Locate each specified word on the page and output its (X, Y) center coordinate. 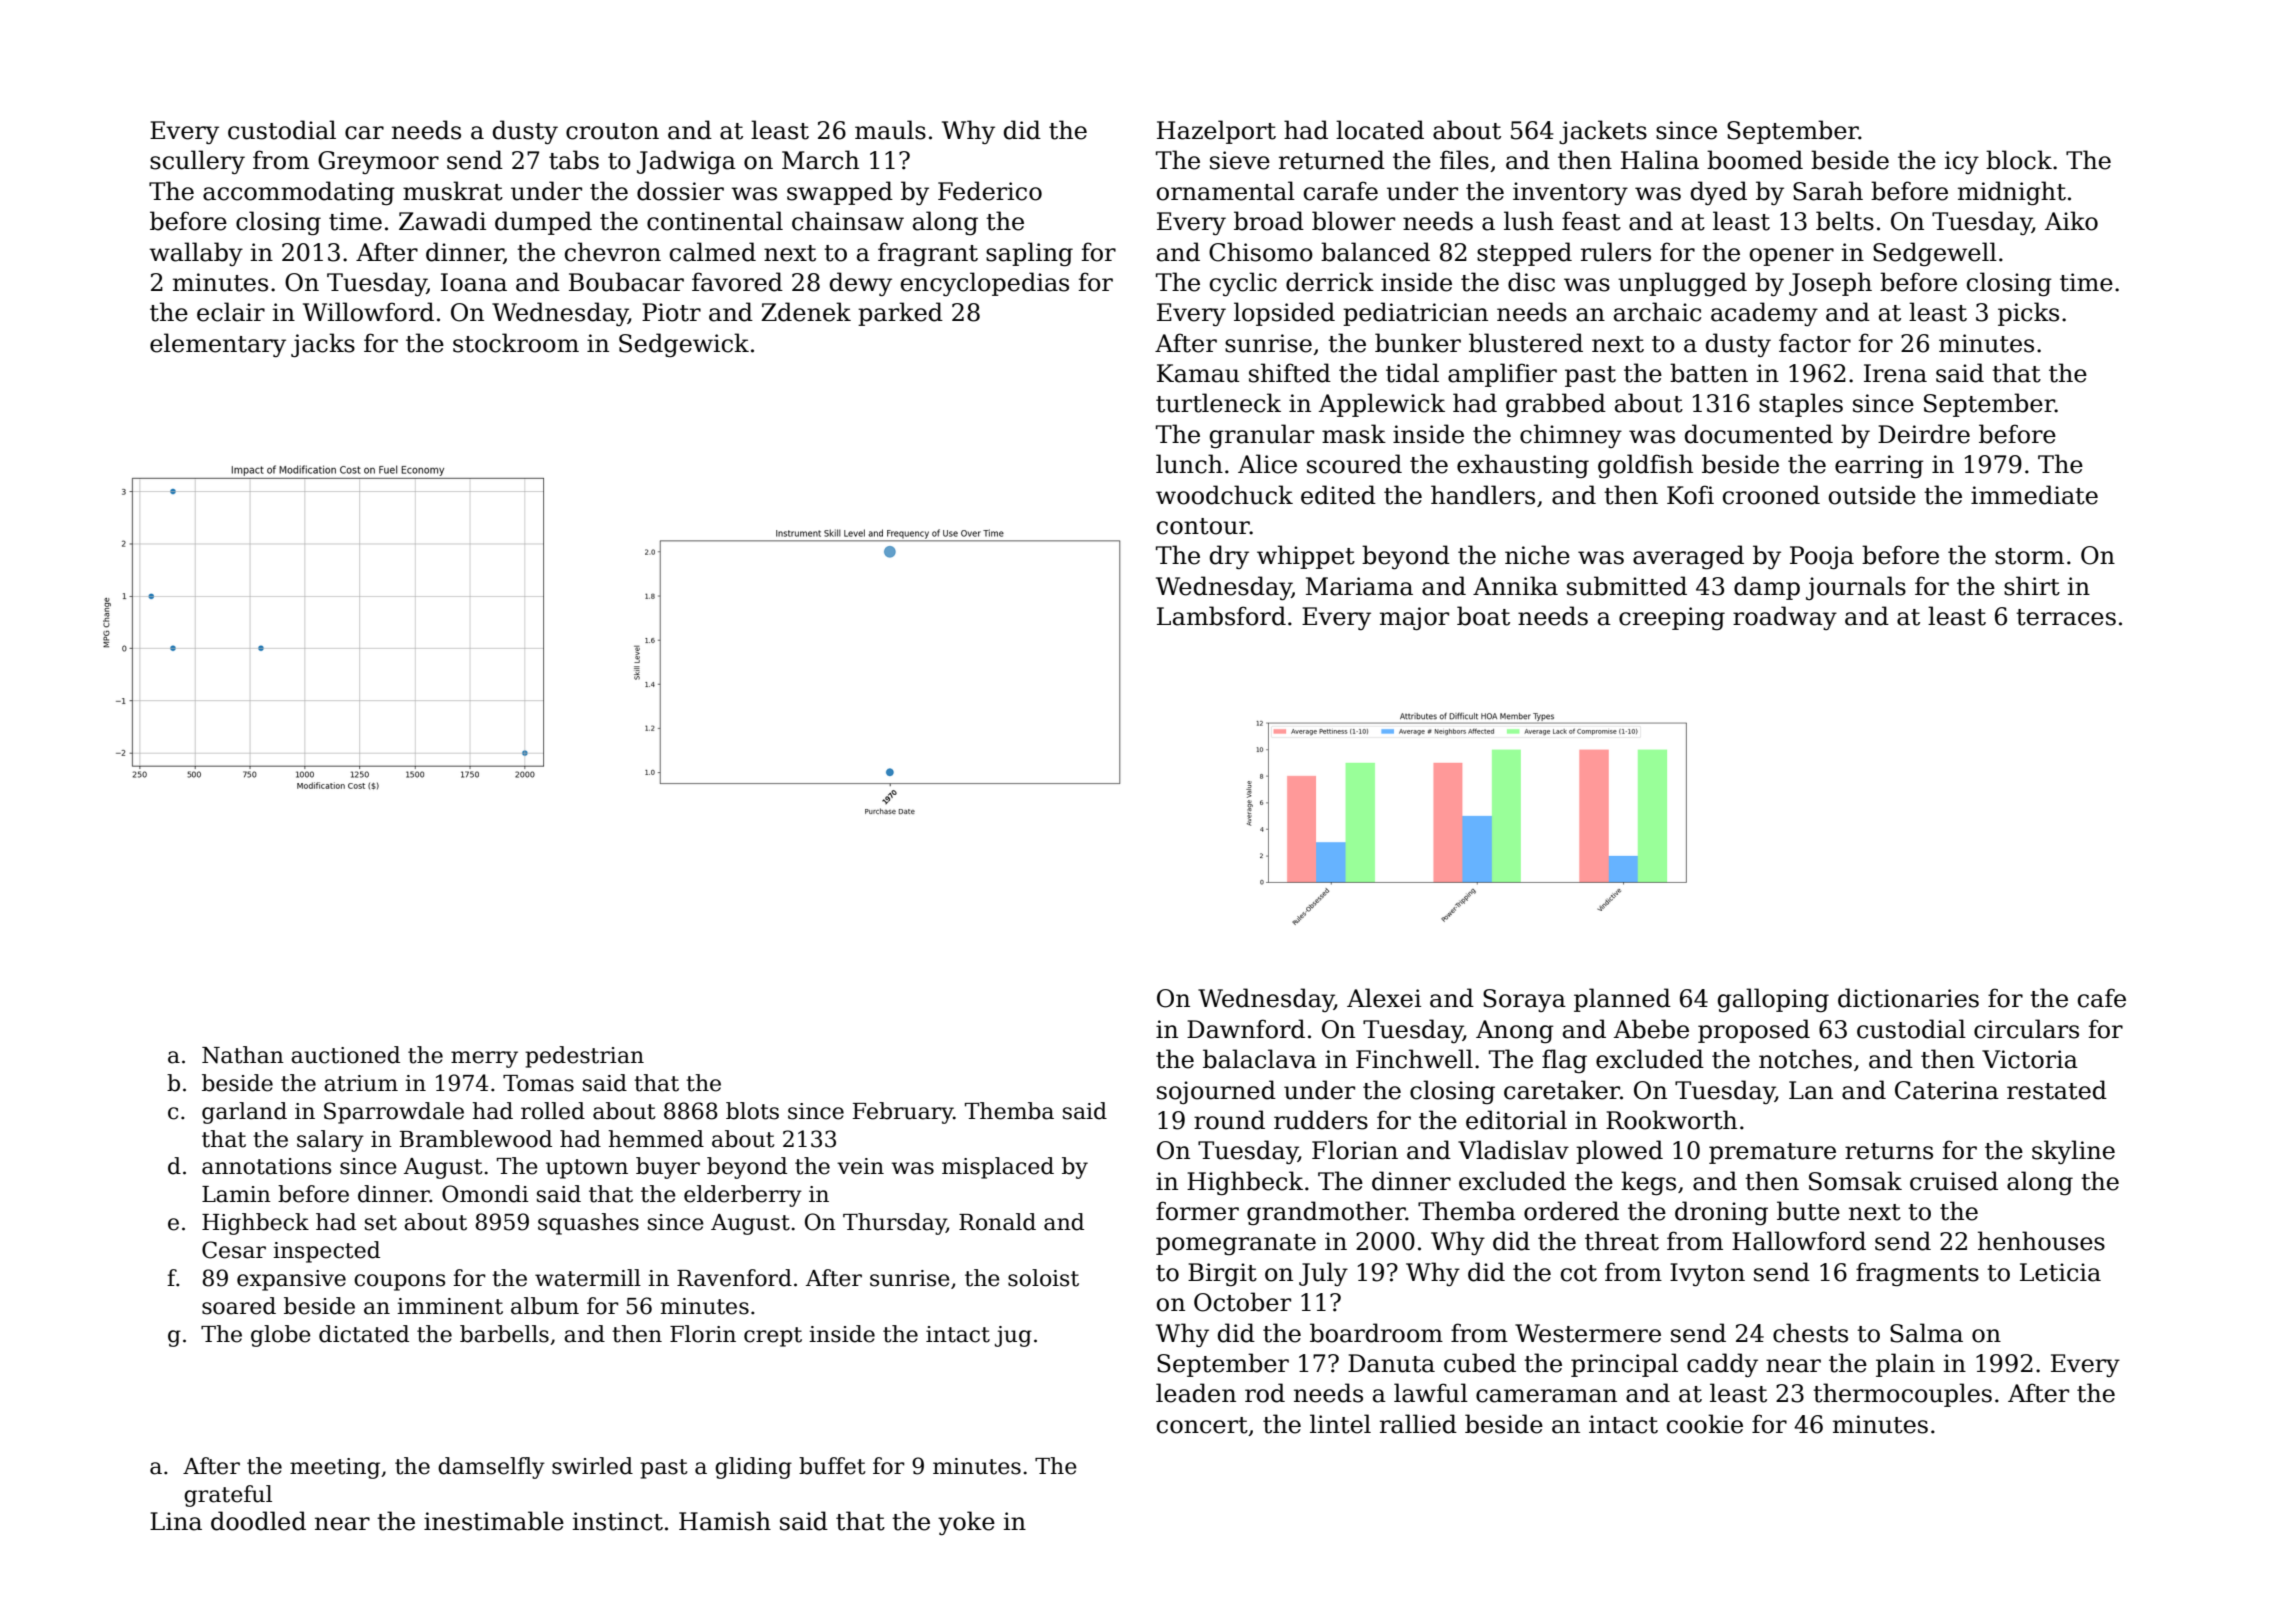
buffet (832, 1466)
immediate (2034, 495)
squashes (588, 1224)
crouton (612, 131)
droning (1721, 1213)
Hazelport (1216, 132)
